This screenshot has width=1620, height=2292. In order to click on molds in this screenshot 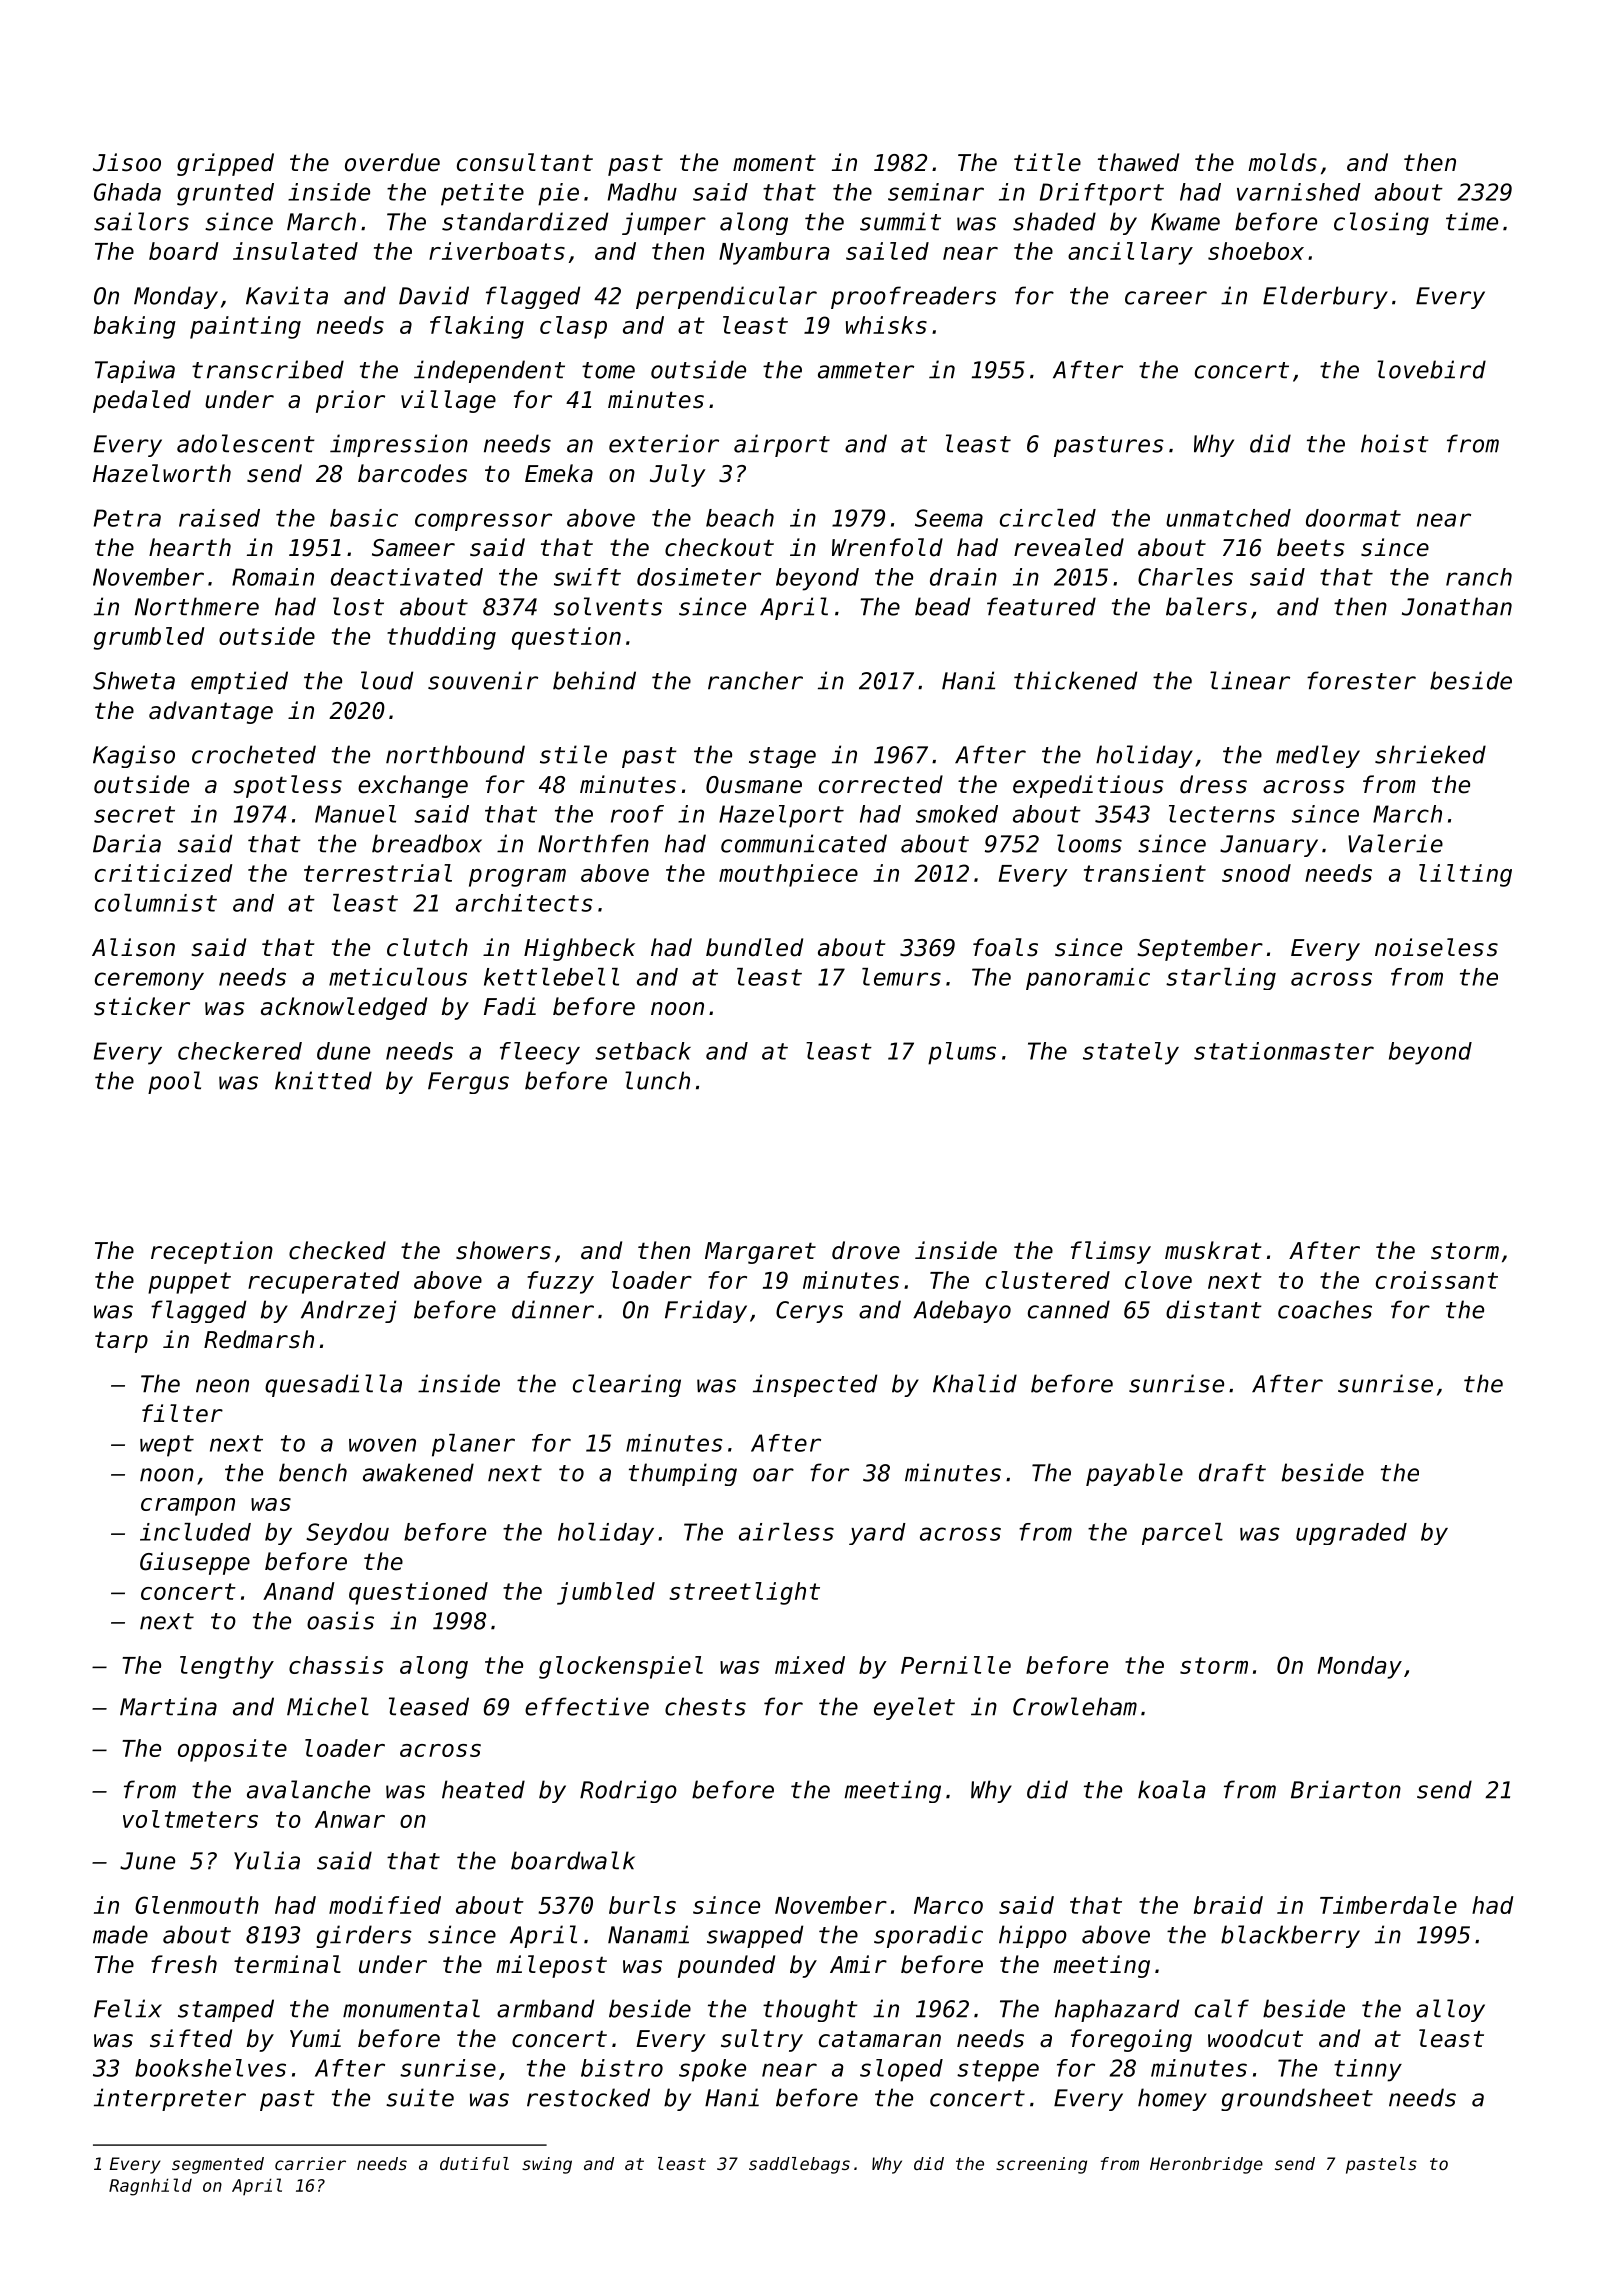, I will do `click(1282, 162)`.
